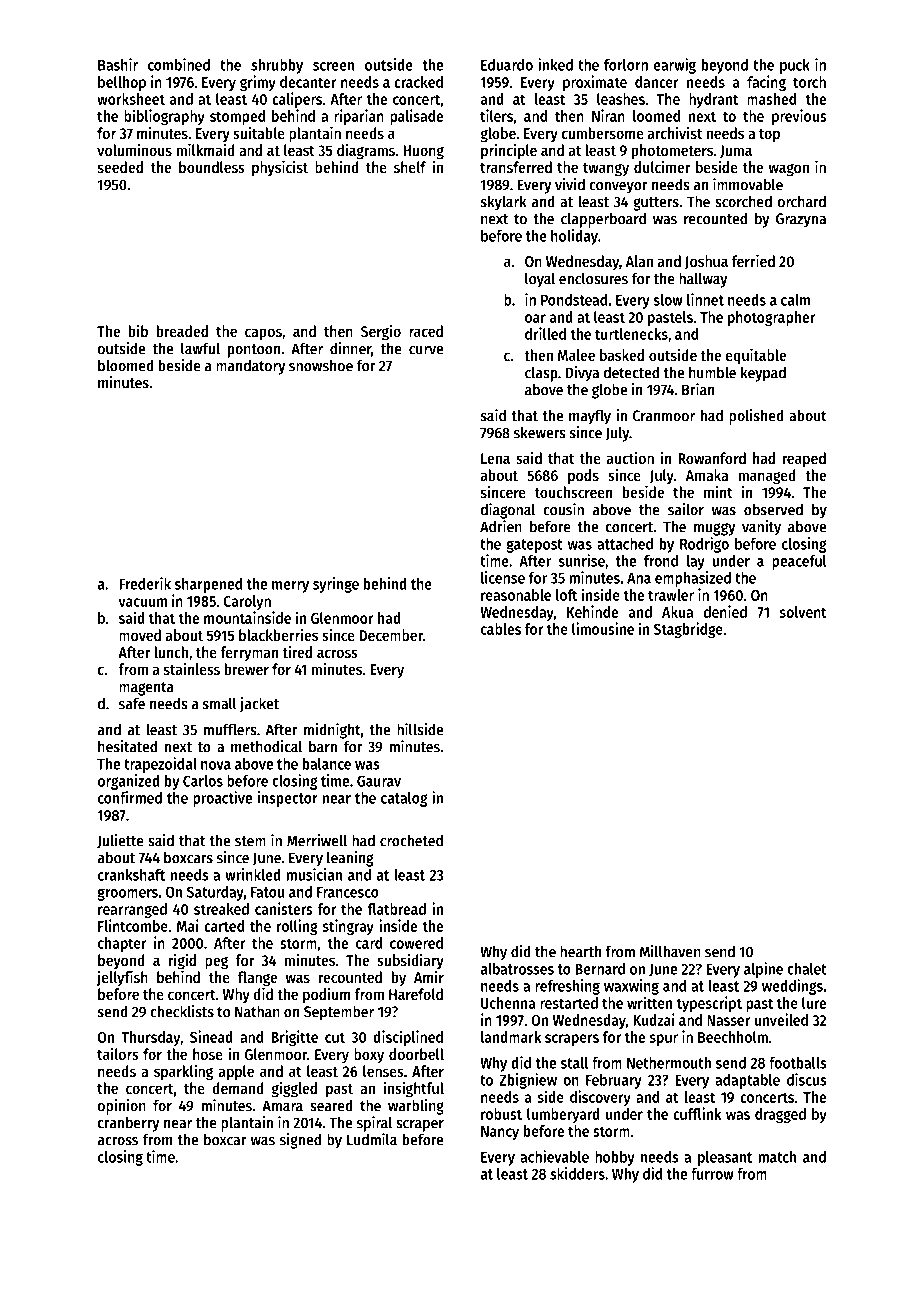 The height and width of the image is (1308, 924). I want to click on signed, so click(300, 1141).
